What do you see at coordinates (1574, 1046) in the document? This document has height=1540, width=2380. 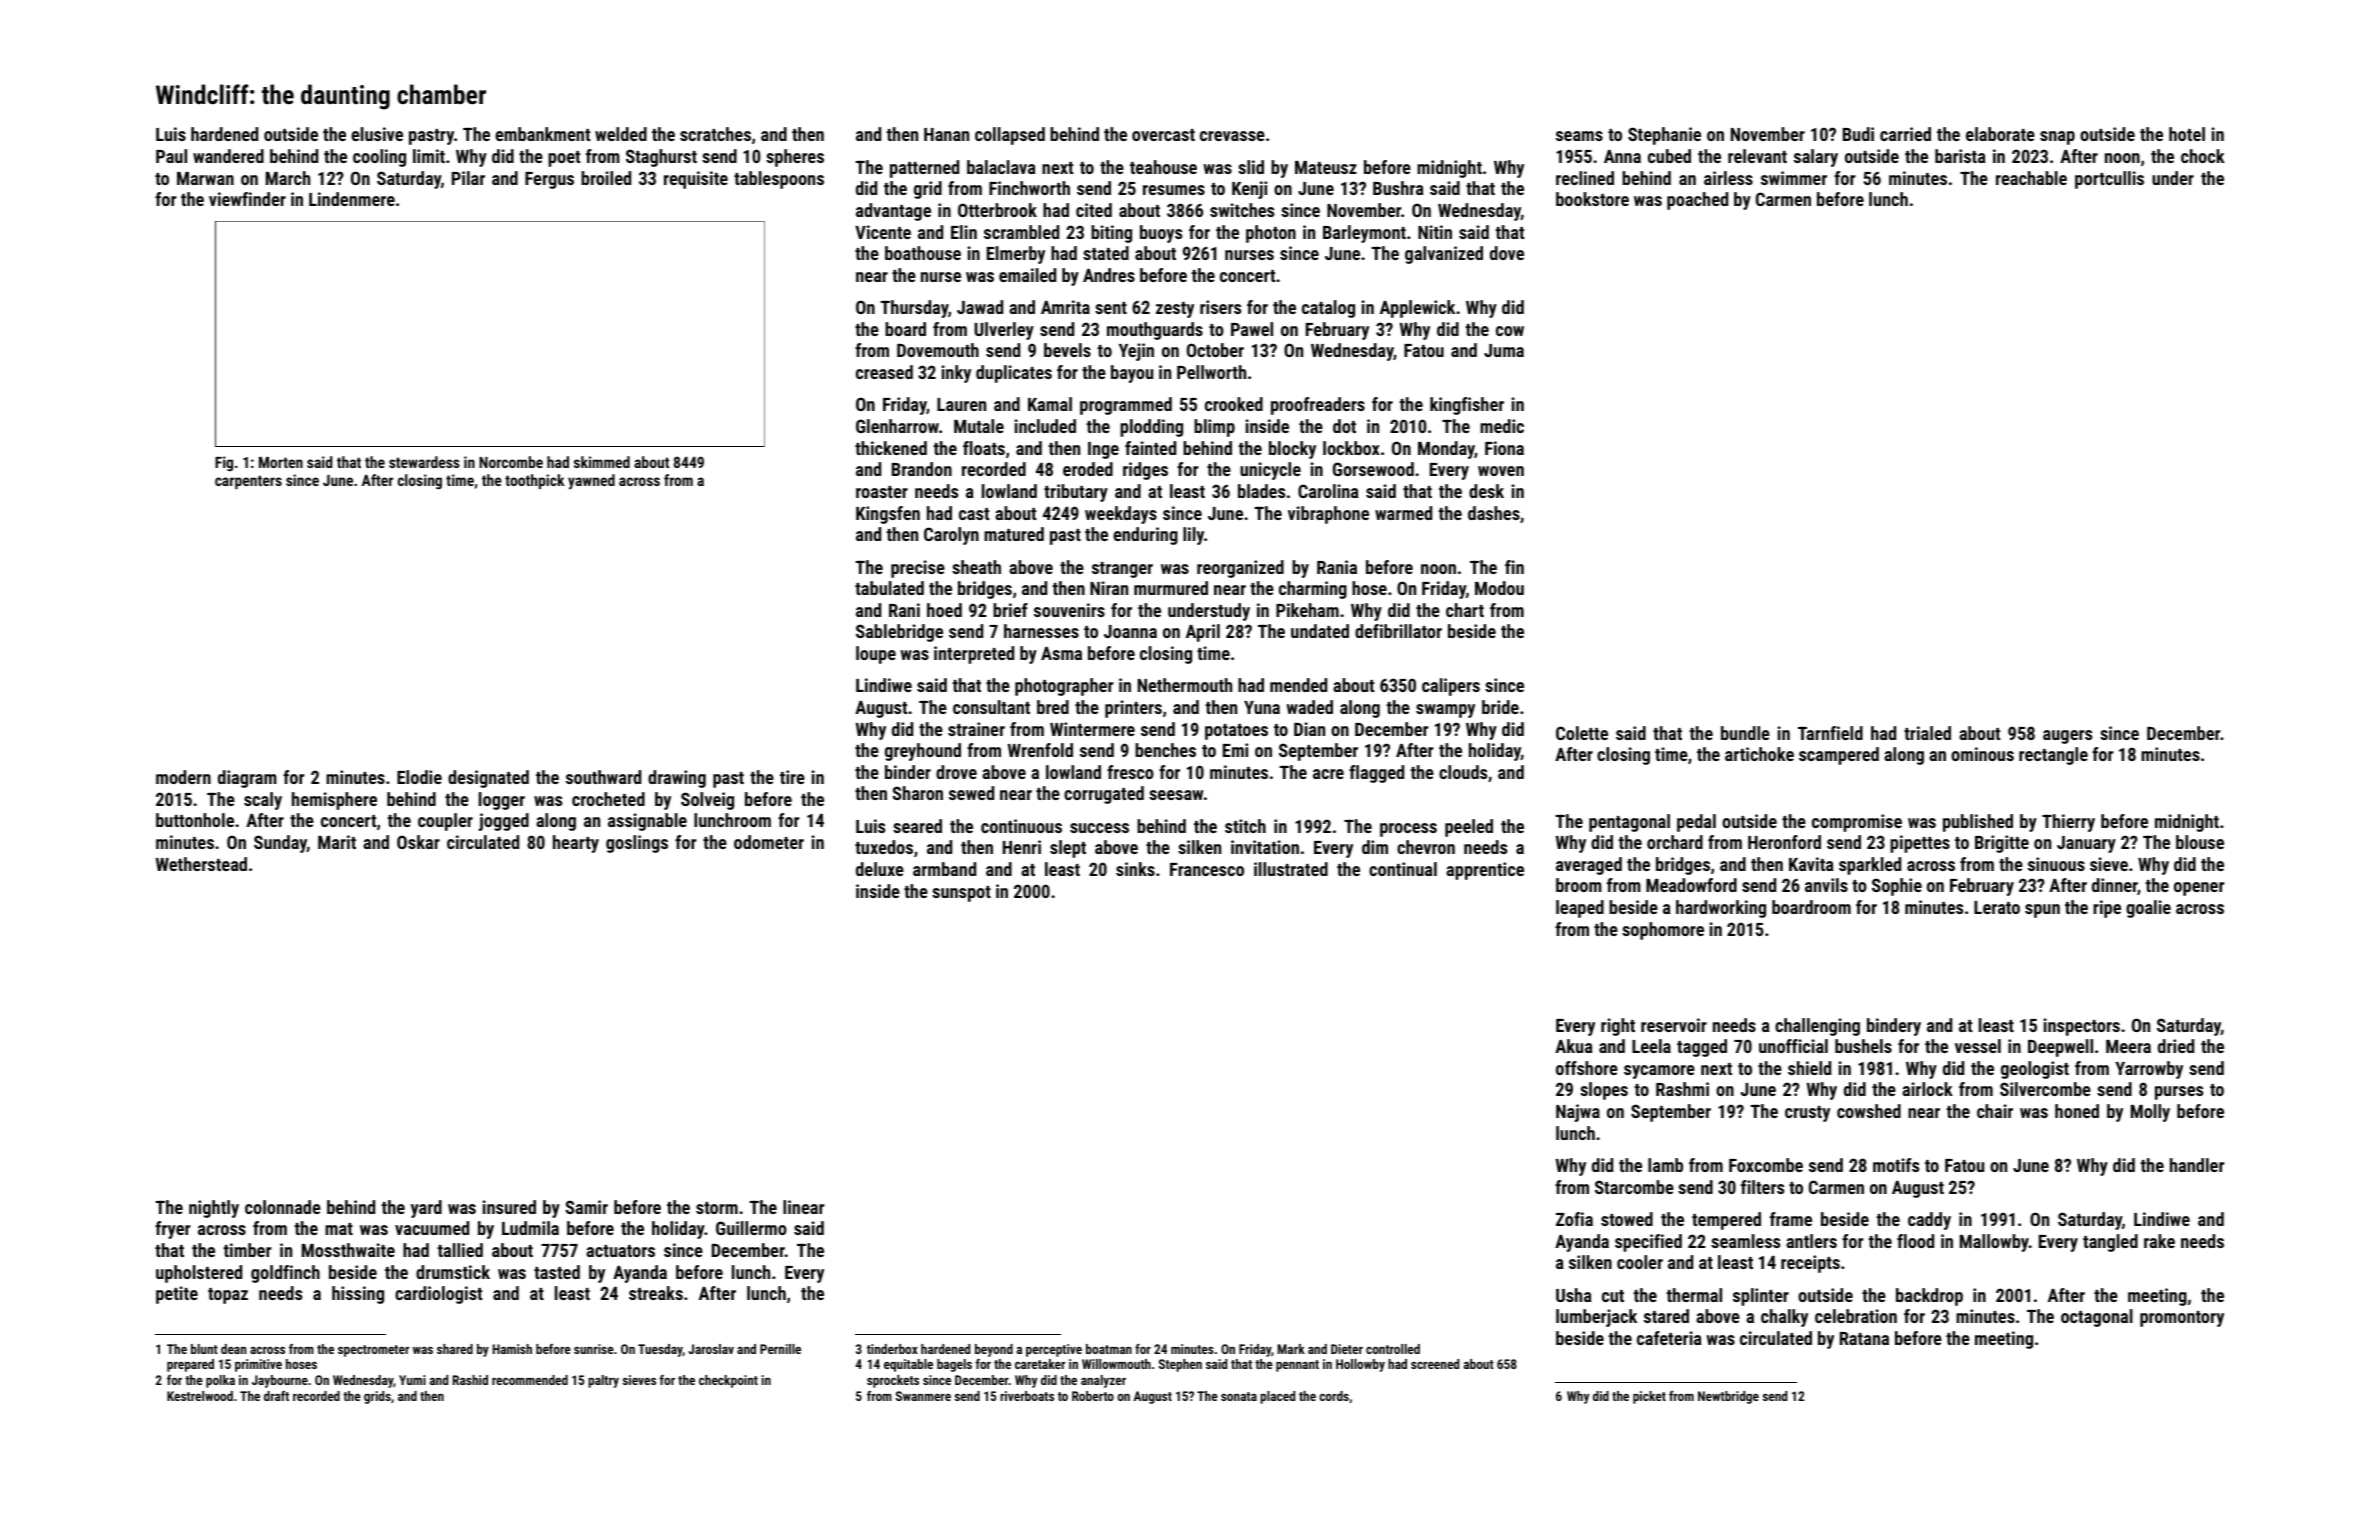 I see `Akua` at bounding box center [1574, 1046].
